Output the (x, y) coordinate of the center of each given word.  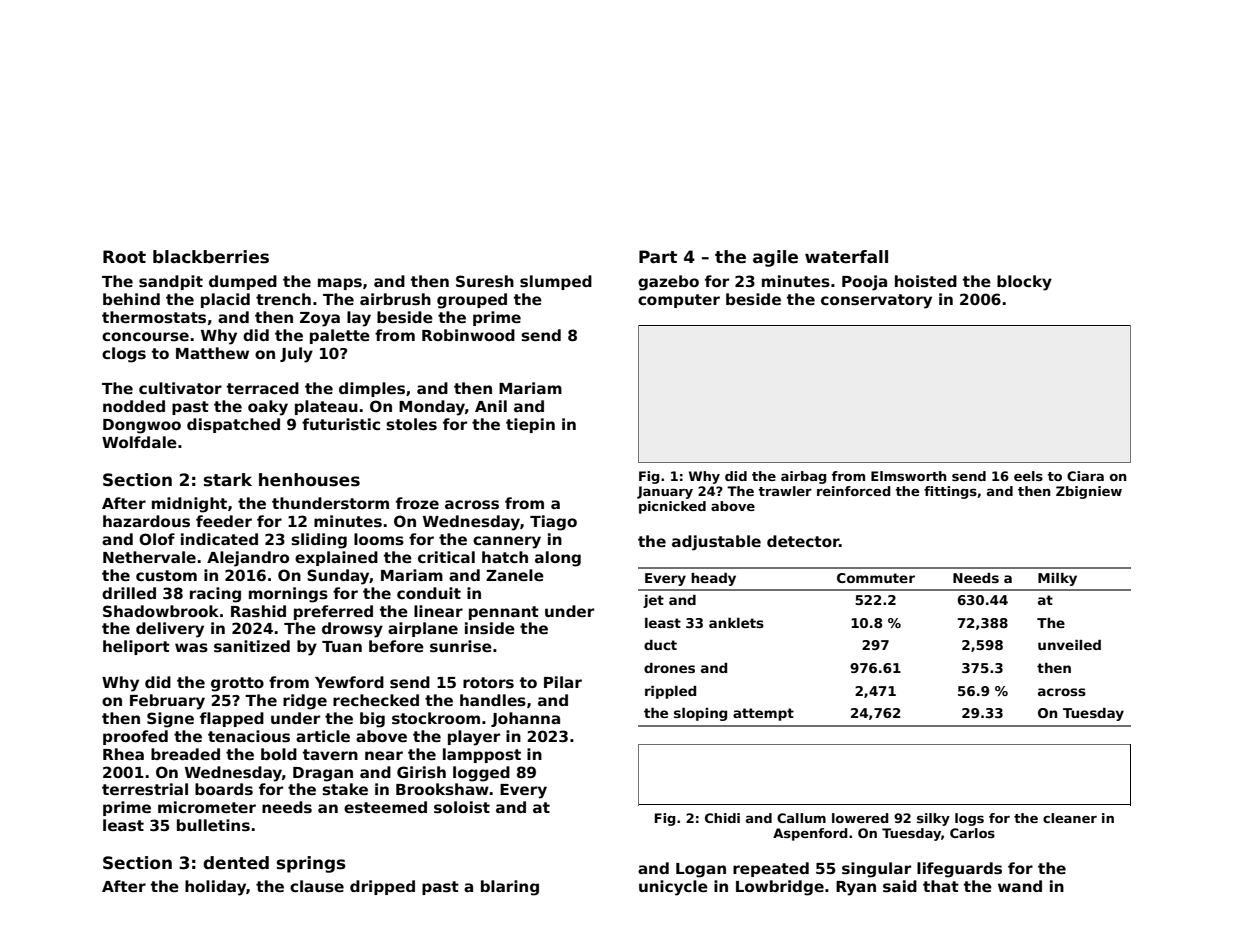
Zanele (515, 575)
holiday (215, 888)
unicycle (673, 888)
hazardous (146, 521)
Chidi (722, 818)
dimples (372, 389)
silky (933, 819)
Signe (170, 720)
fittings (950, 492)
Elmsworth (909, 476)
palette (340, 336)
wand (1020, 886)
